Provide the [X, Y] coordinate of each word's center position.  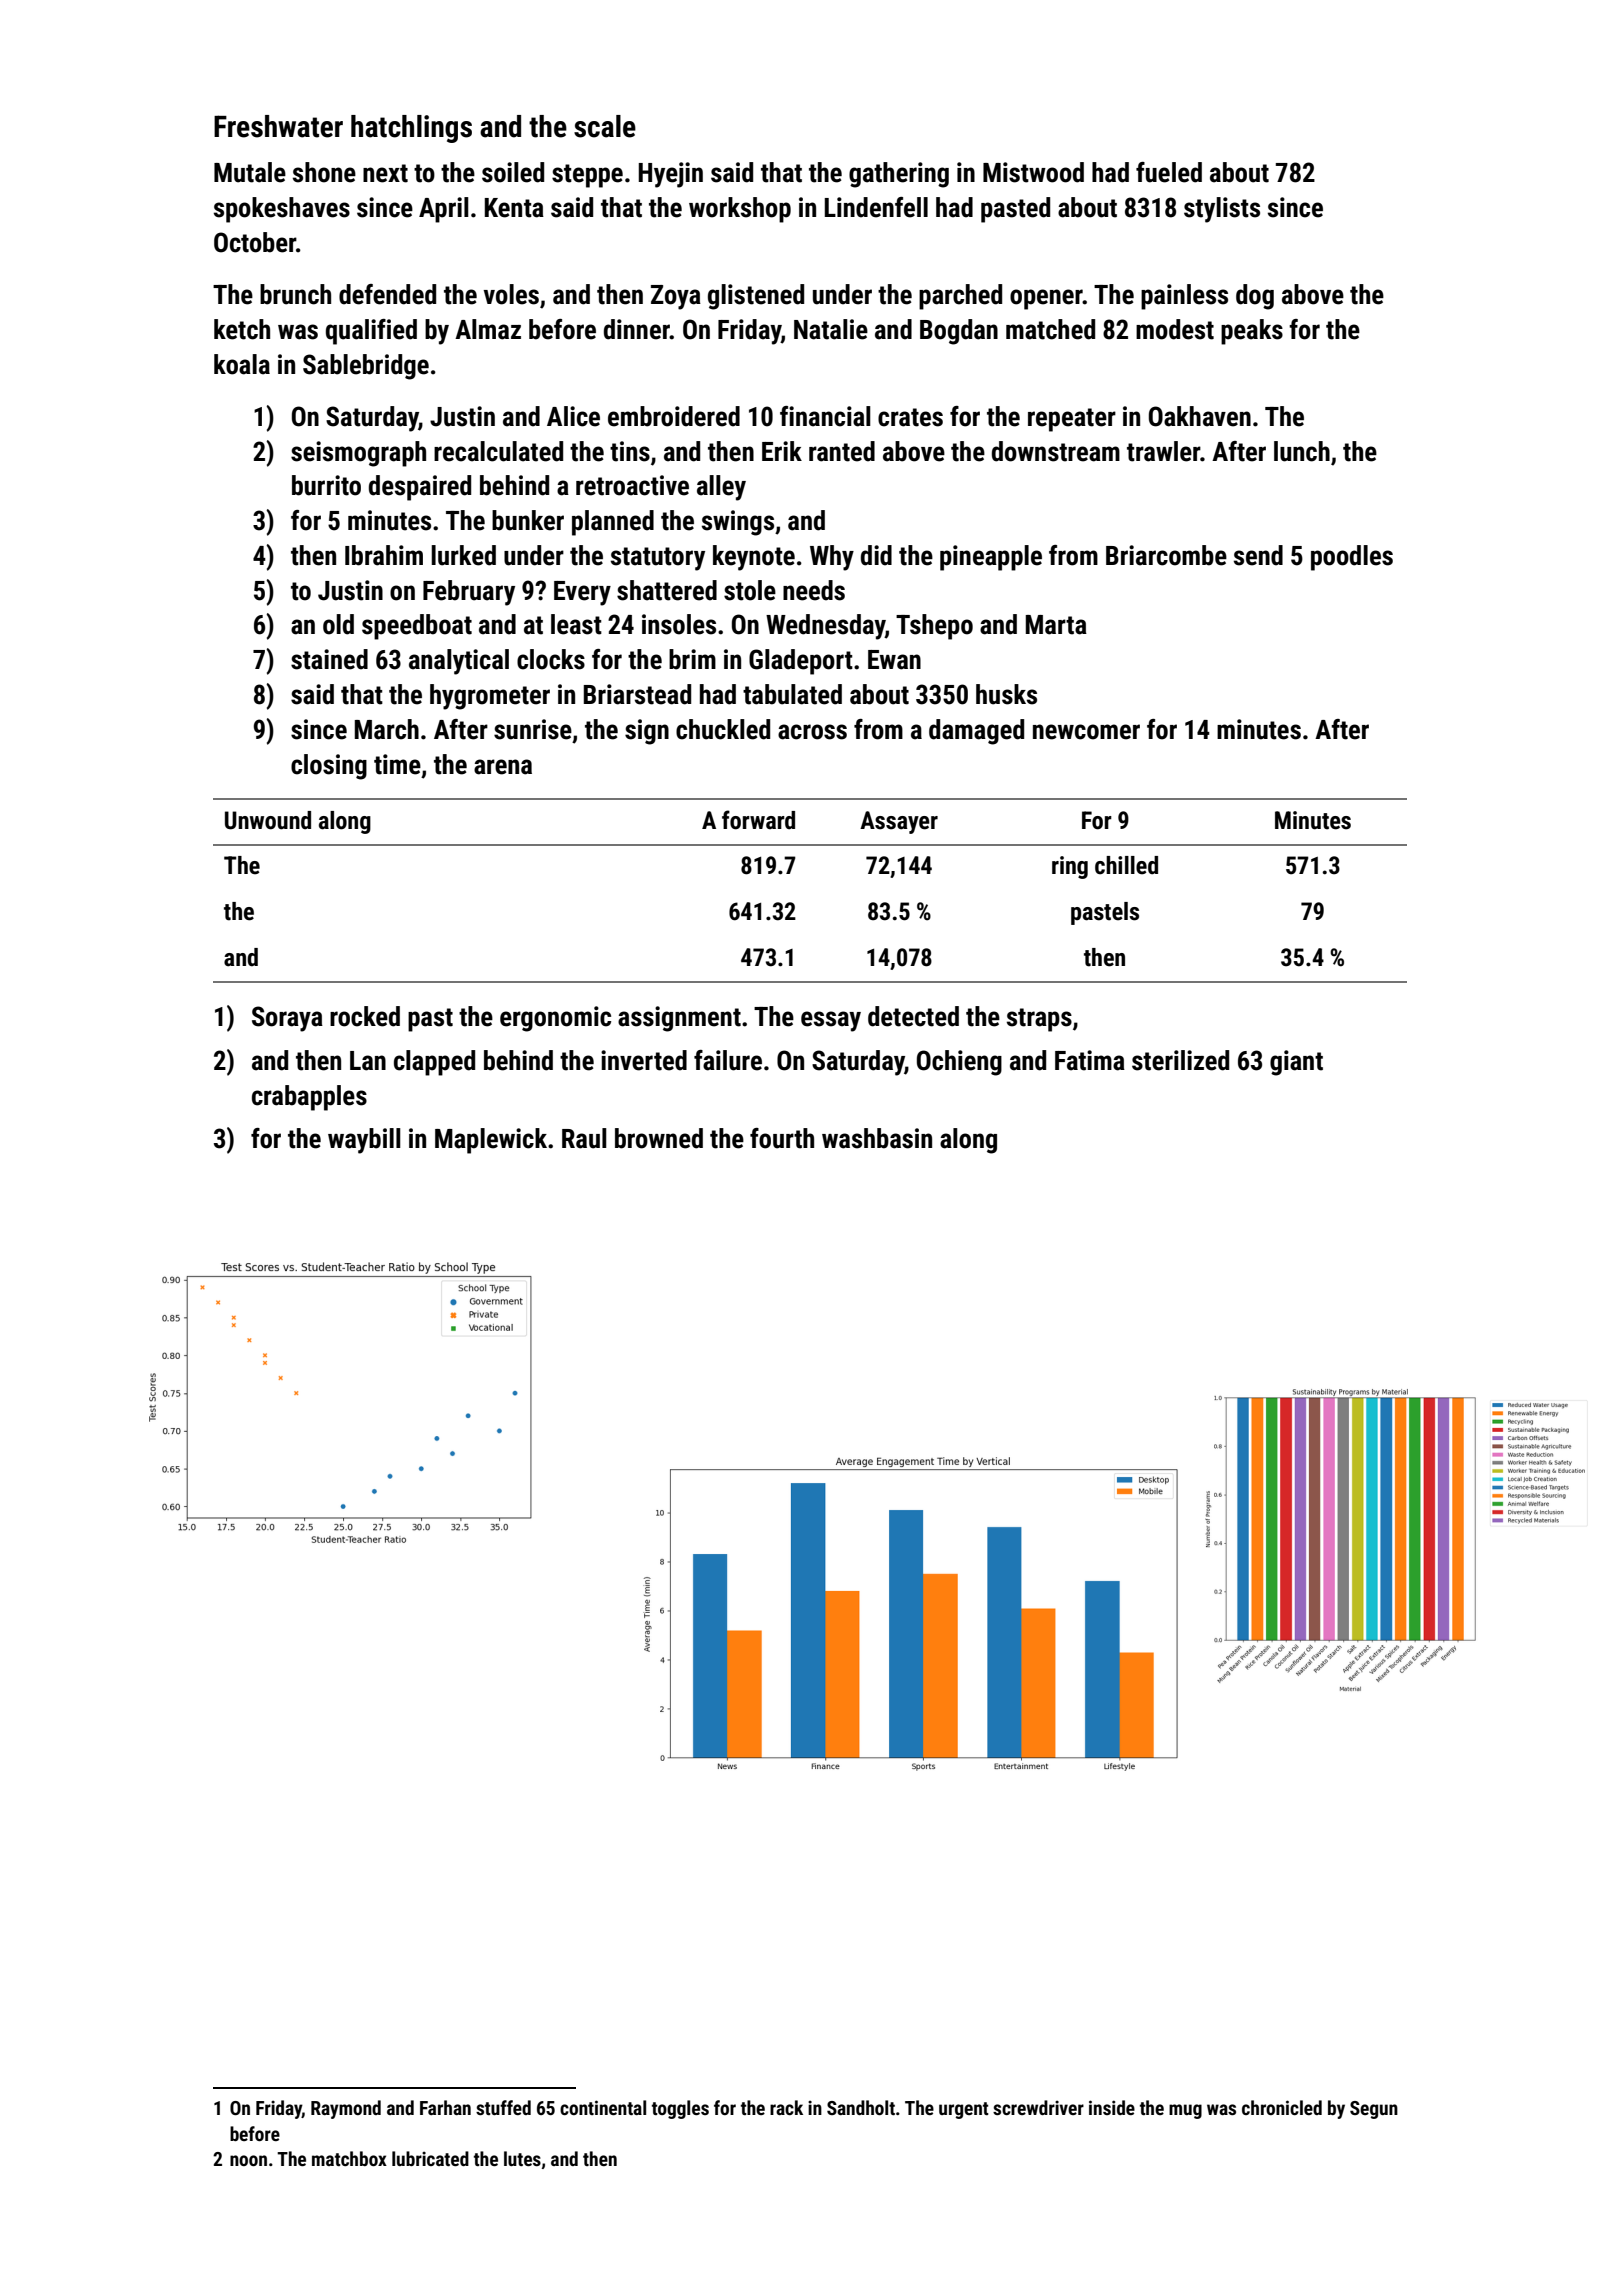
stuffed [503, 2107]
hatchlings [411, 129]
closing [329, 767]
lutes [522, 2158]
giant [1296, 1063]
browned [659, 1138]
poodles [1352, 558]
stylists [1222, 210]
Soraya [287, 1019]
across [812, 732]
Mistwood [1033, 172]
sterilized [1180, 1060]
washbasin [877, 1138]
